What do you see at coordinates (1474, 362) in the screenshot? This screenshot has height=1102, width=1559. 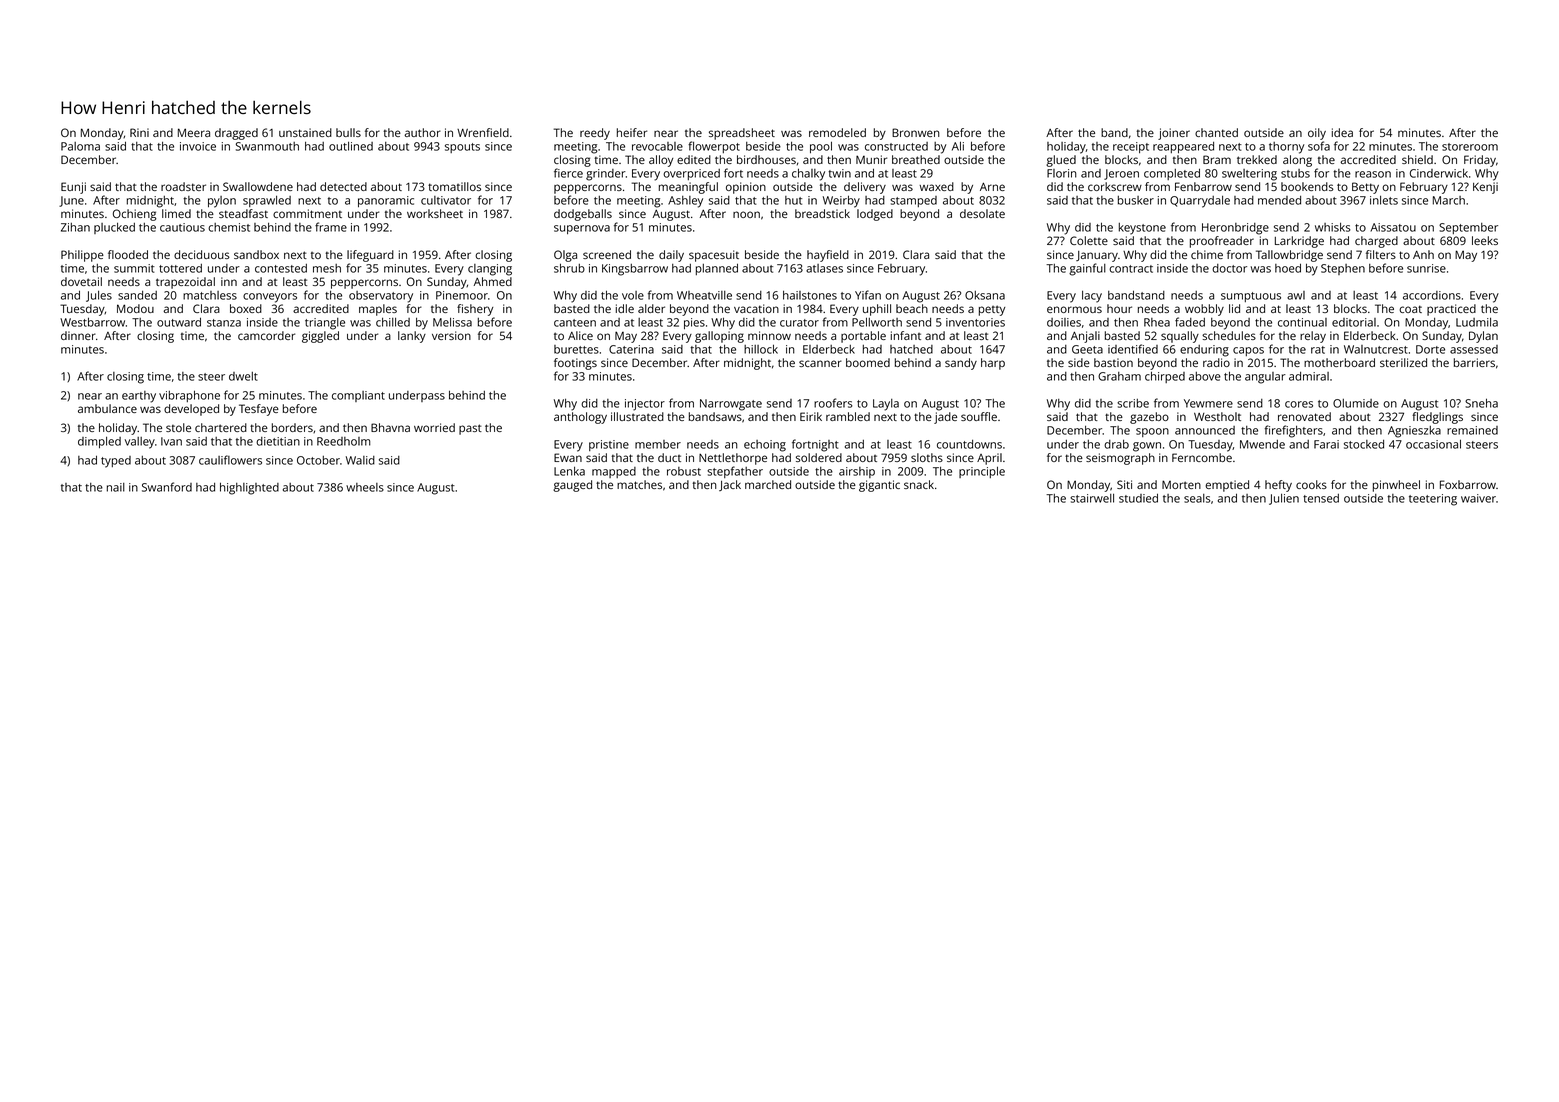 I see `barriers` at bounding box center [1474, 362].
